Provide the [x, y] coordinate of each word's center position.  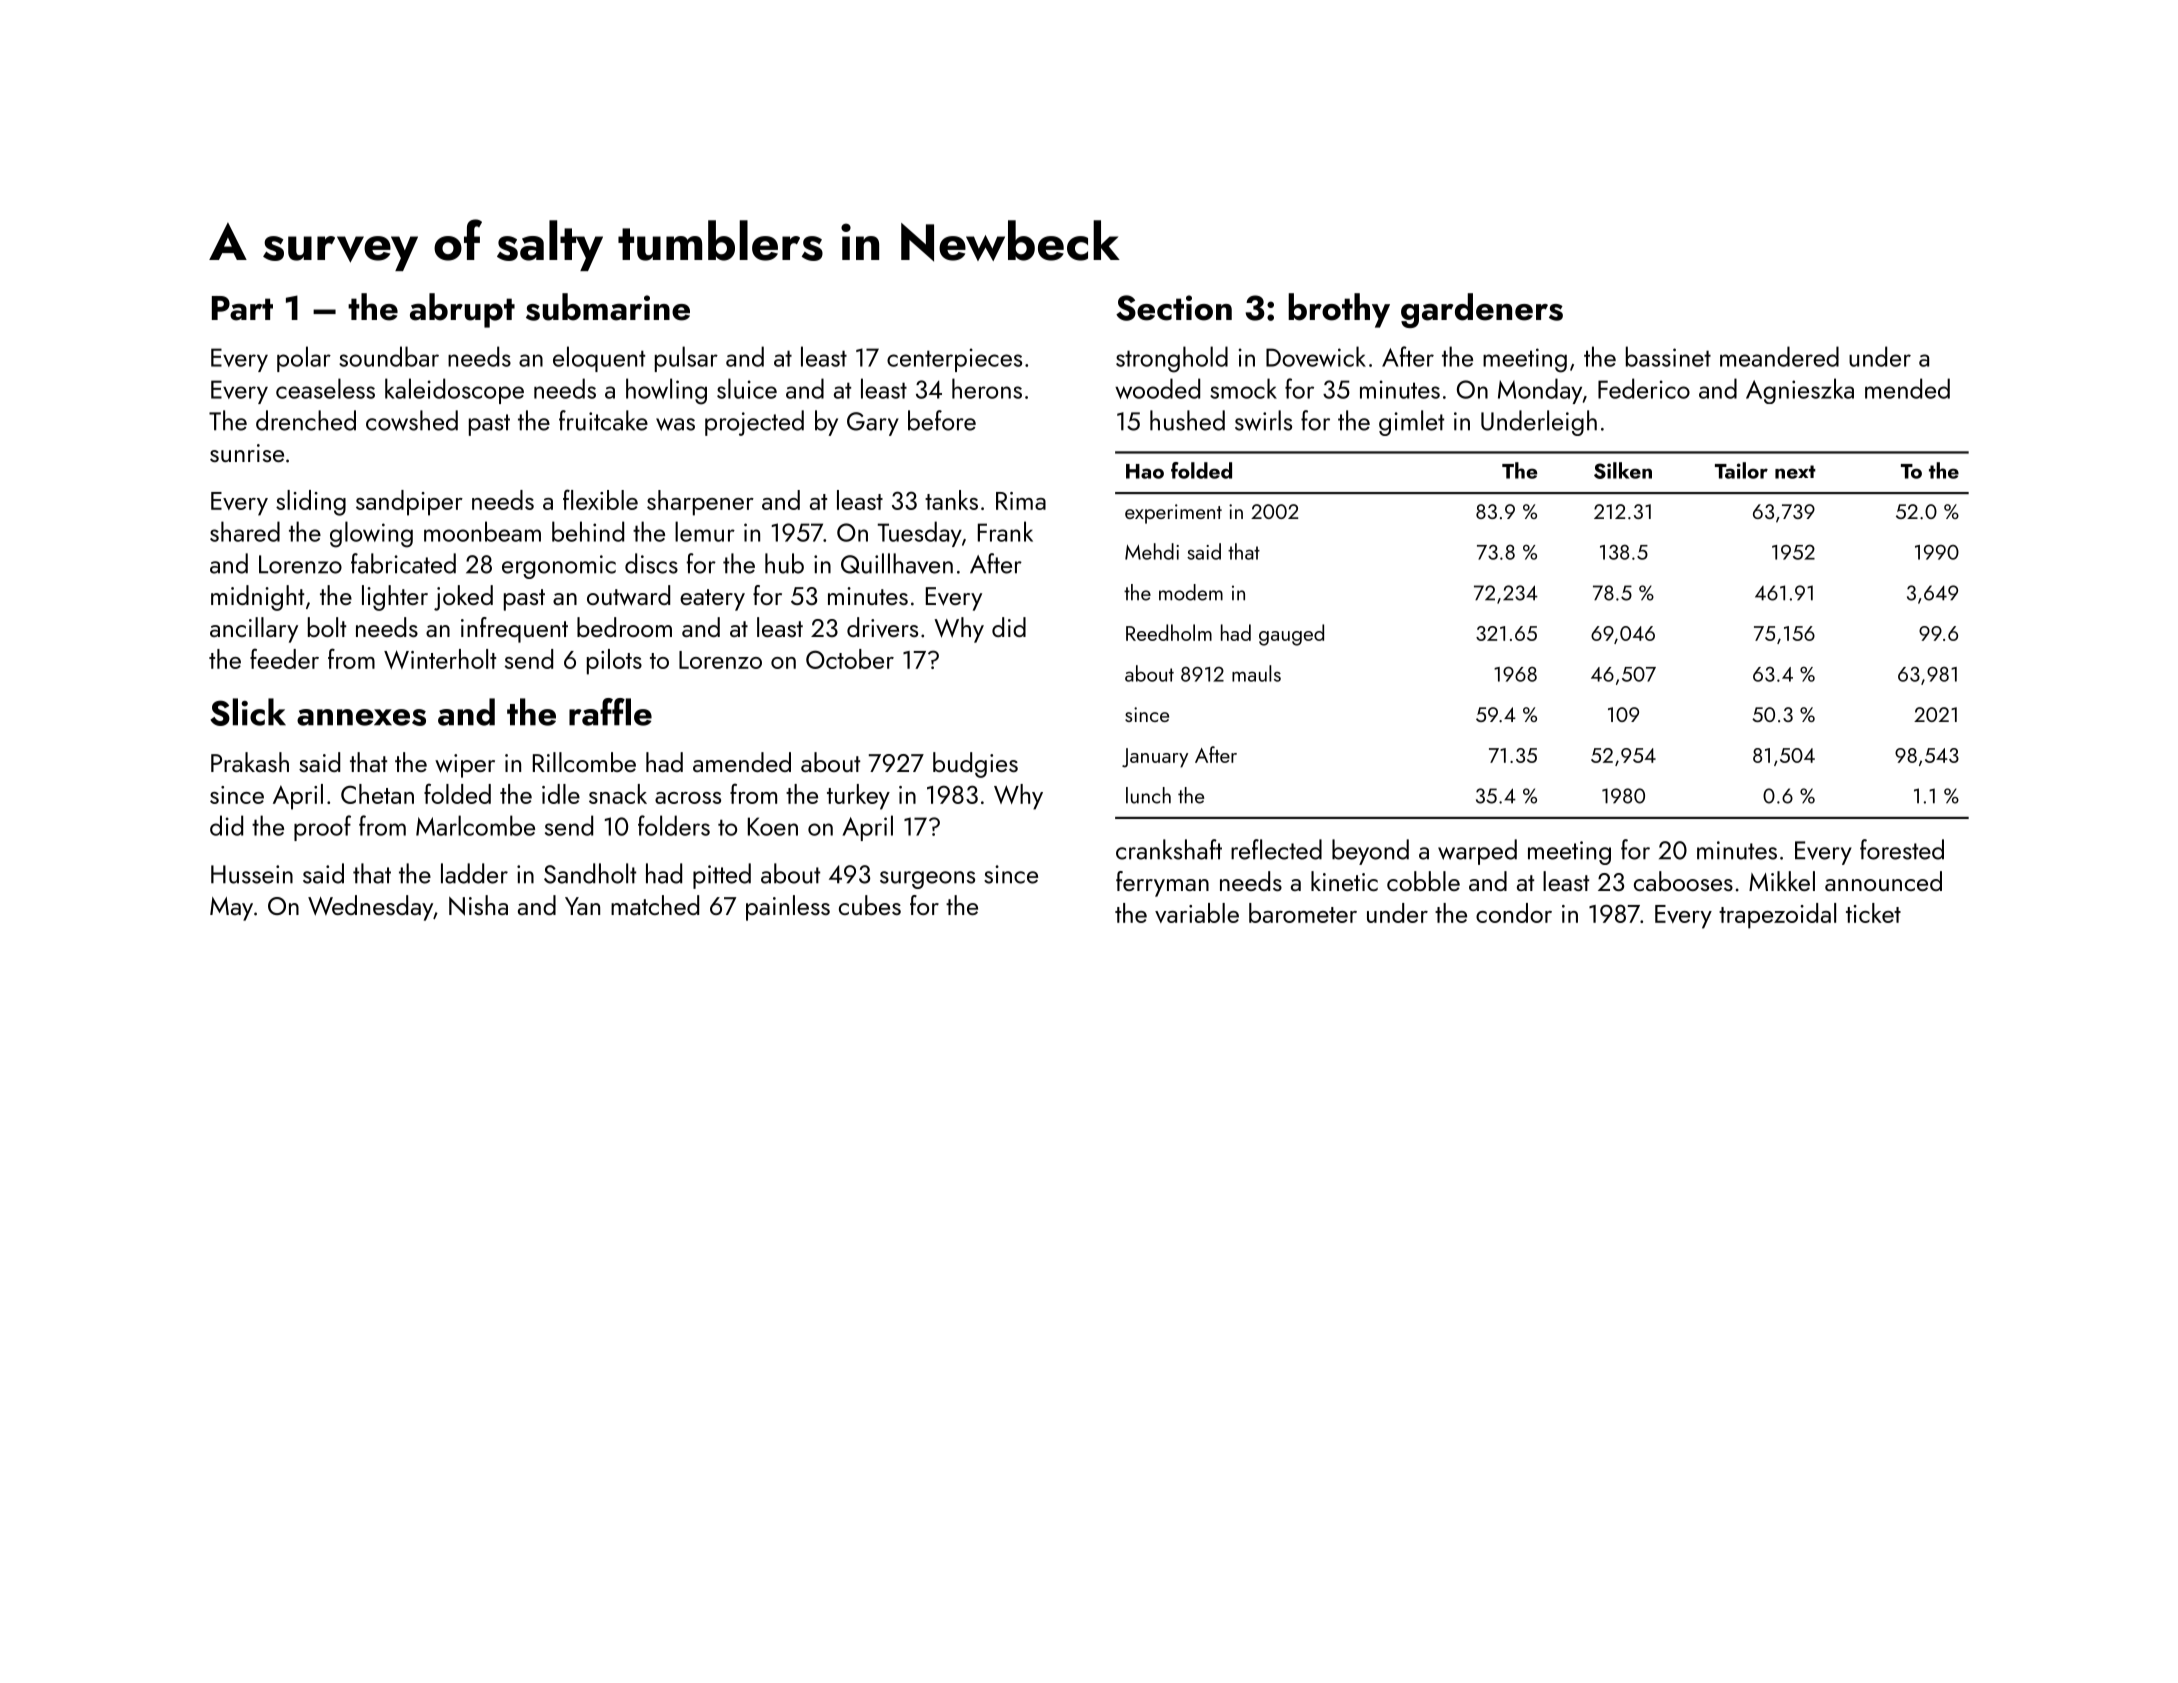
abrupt [462, 310]
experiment [1173, 514]
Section [1174, 308]
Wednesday [370, 908]
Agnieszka [1800, 391]
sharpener [700, 503]
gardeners [1482, 310]
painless [788, 908]
